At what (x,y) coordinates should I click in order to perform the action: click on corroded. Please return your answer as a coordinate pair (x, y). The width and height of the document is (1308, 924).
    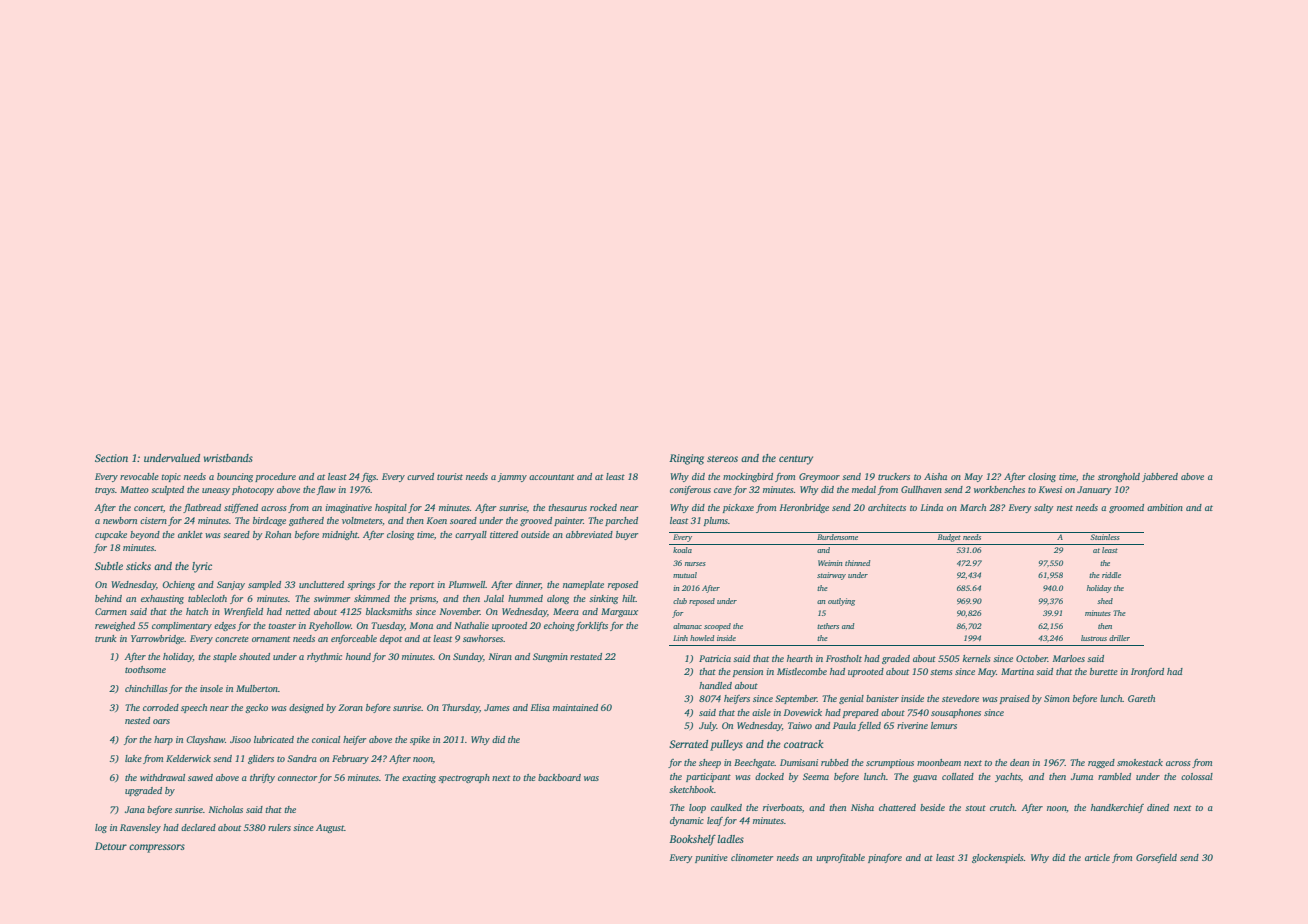
    Looking at the image, I should click on (161, 707).
